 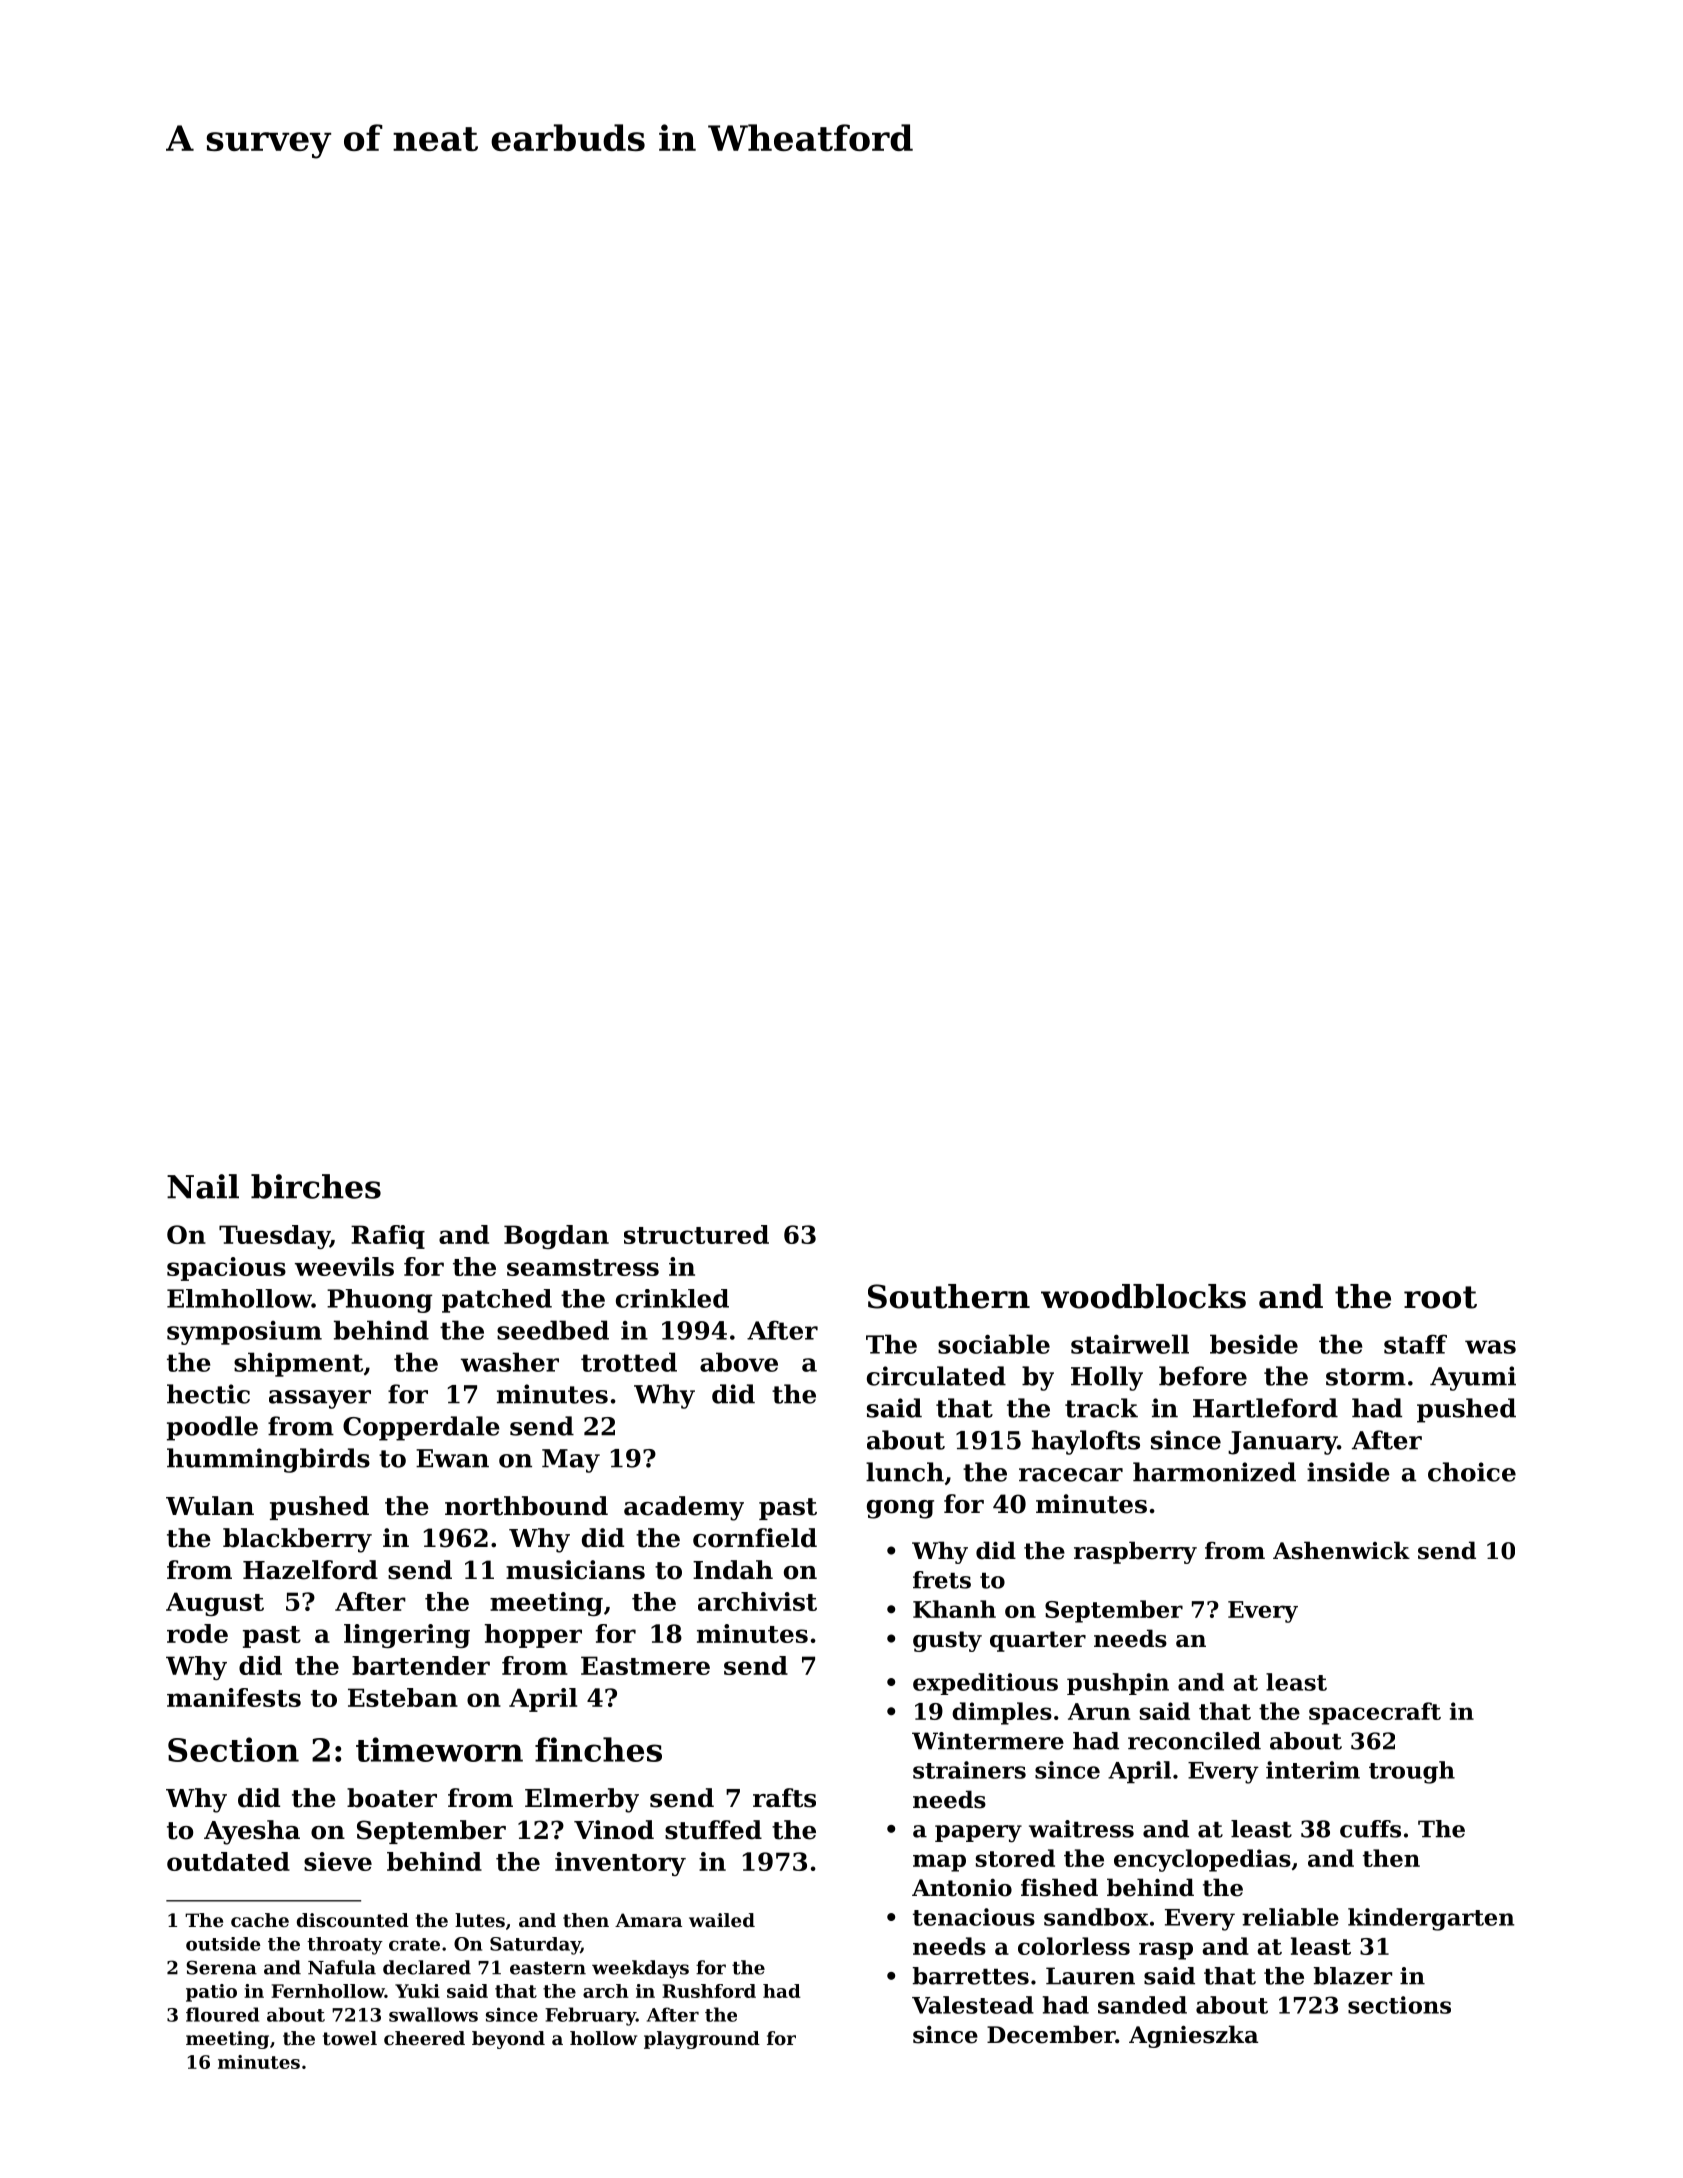 What do you see at coordinates (1099, 1711) in the screenshot?
I see `Arun` at bounding box center [1099, 1711].
